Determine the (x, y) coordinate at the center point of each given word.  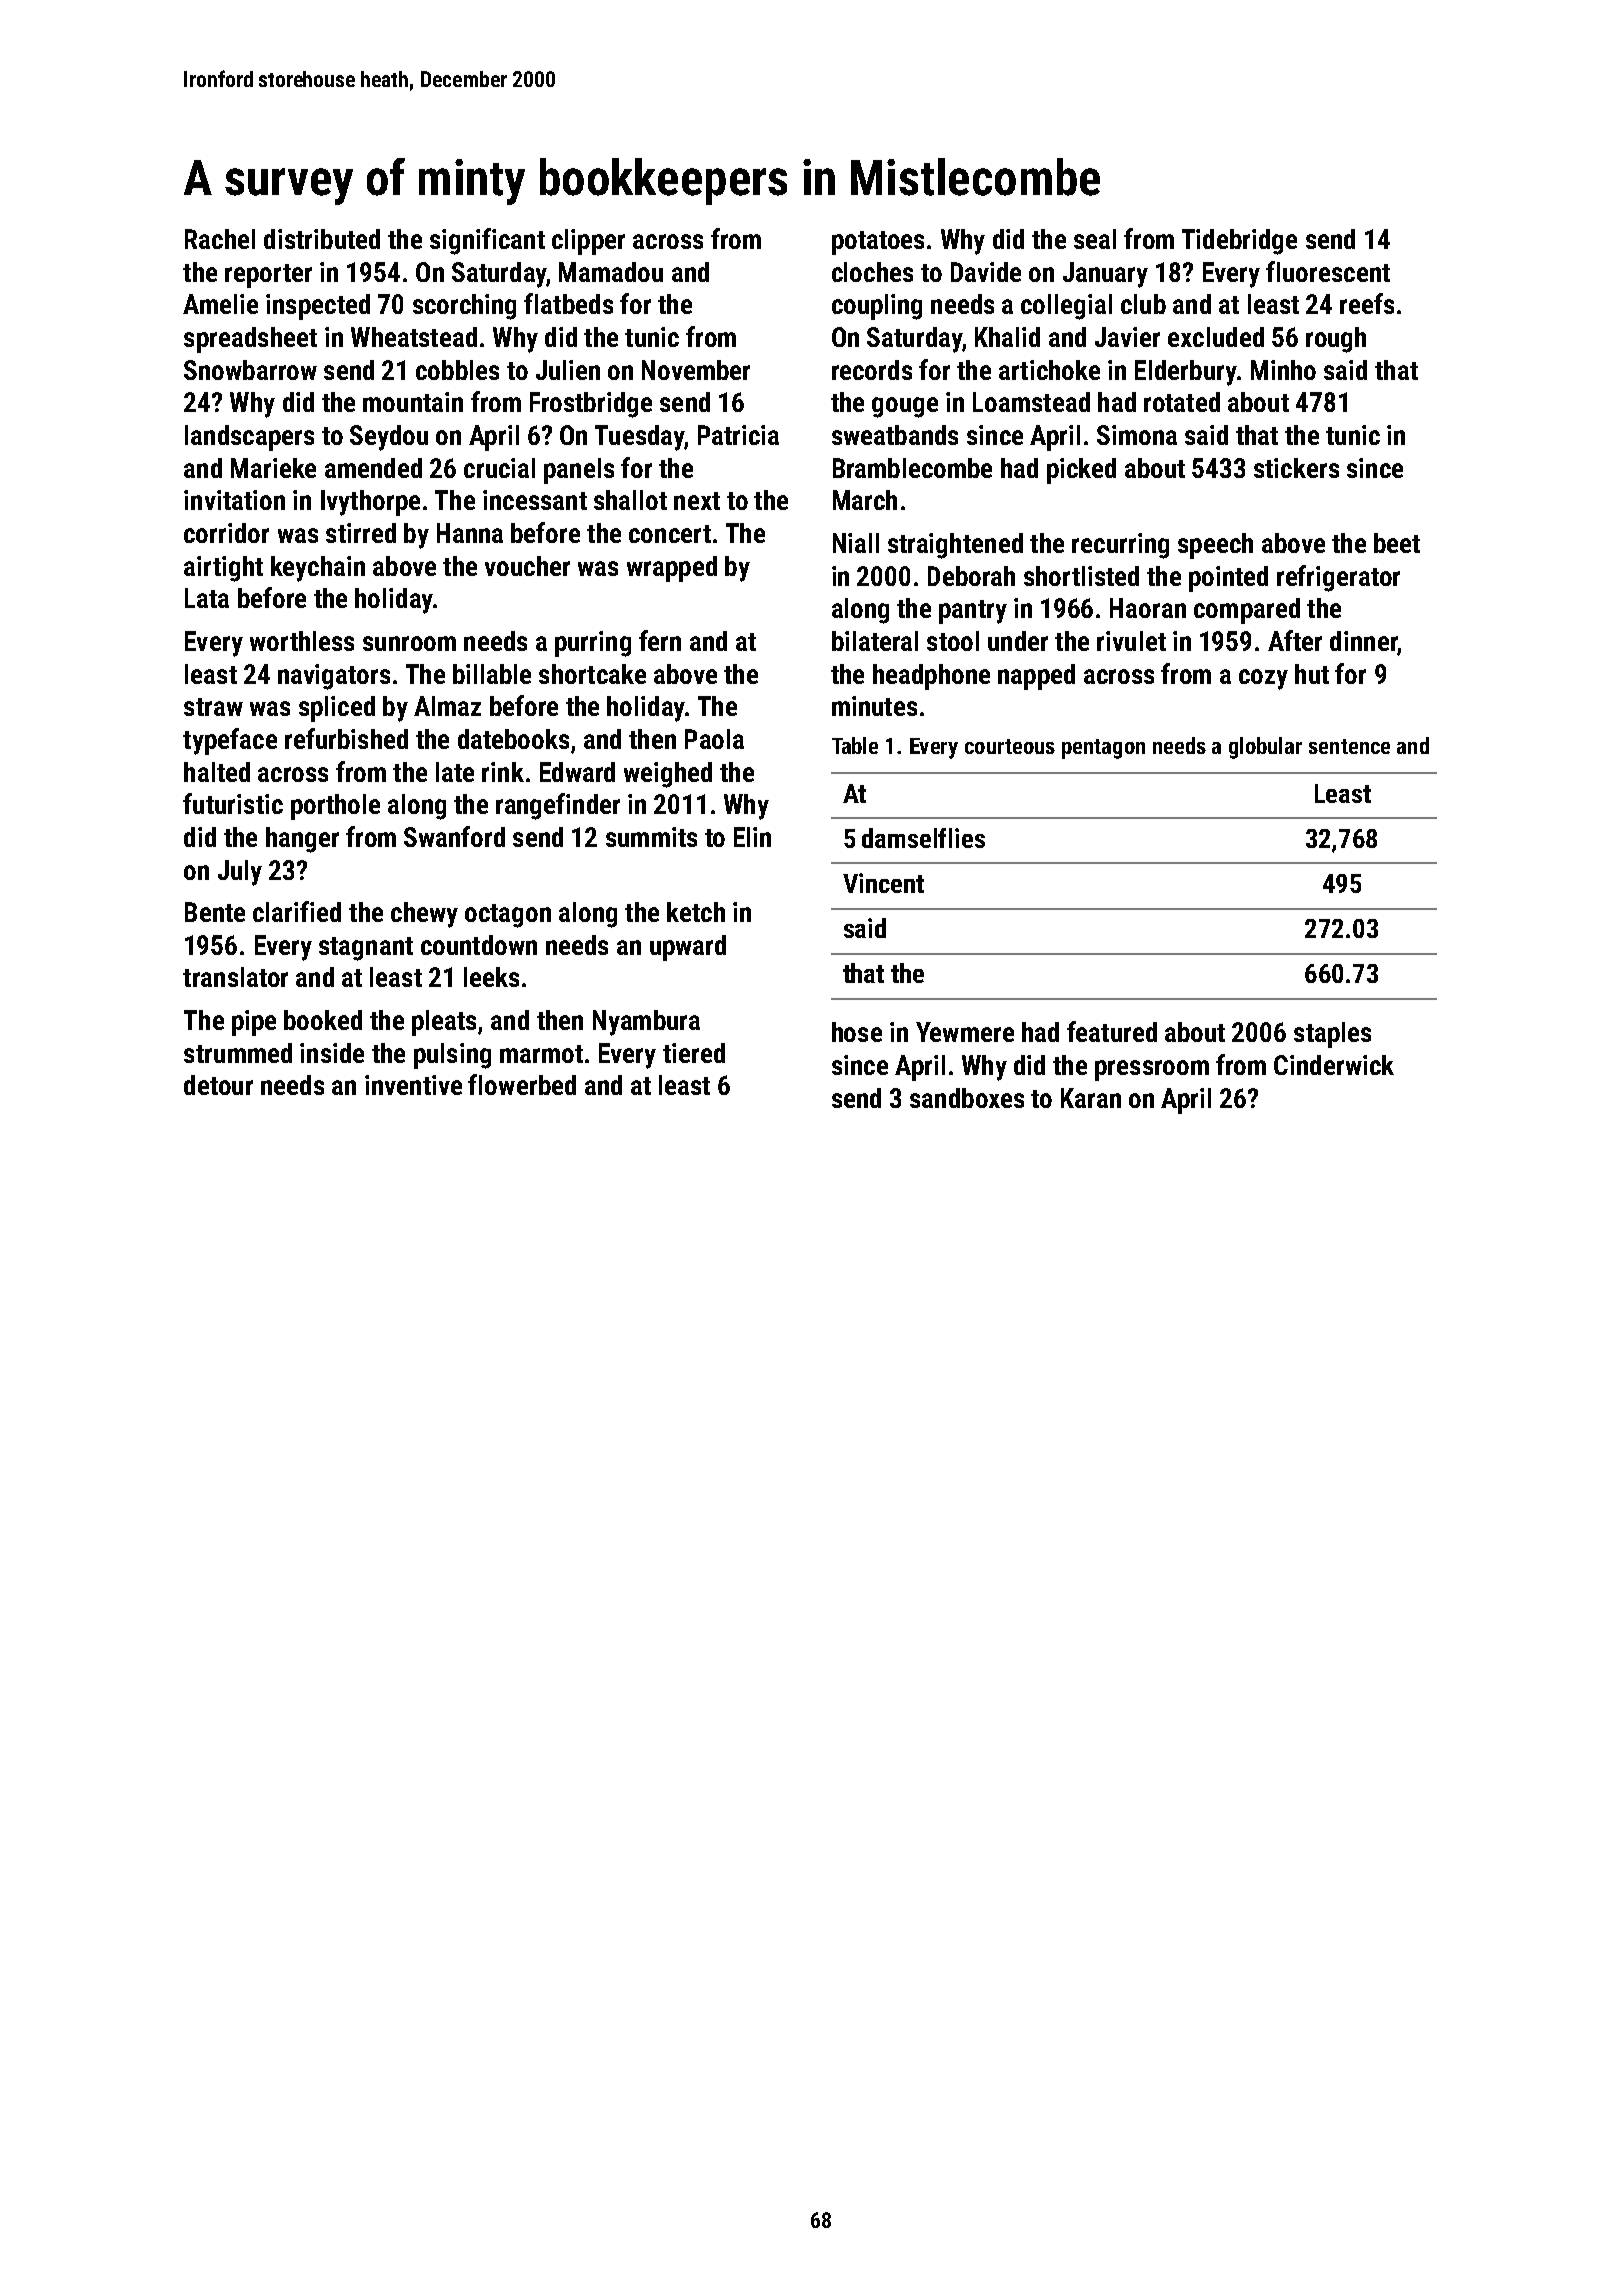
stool (953, 641)
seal (1095, 239)
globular (1265, 748)
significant (487, 241)
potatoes (878, 243)
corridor (226, 533)
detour (218, 1085)
